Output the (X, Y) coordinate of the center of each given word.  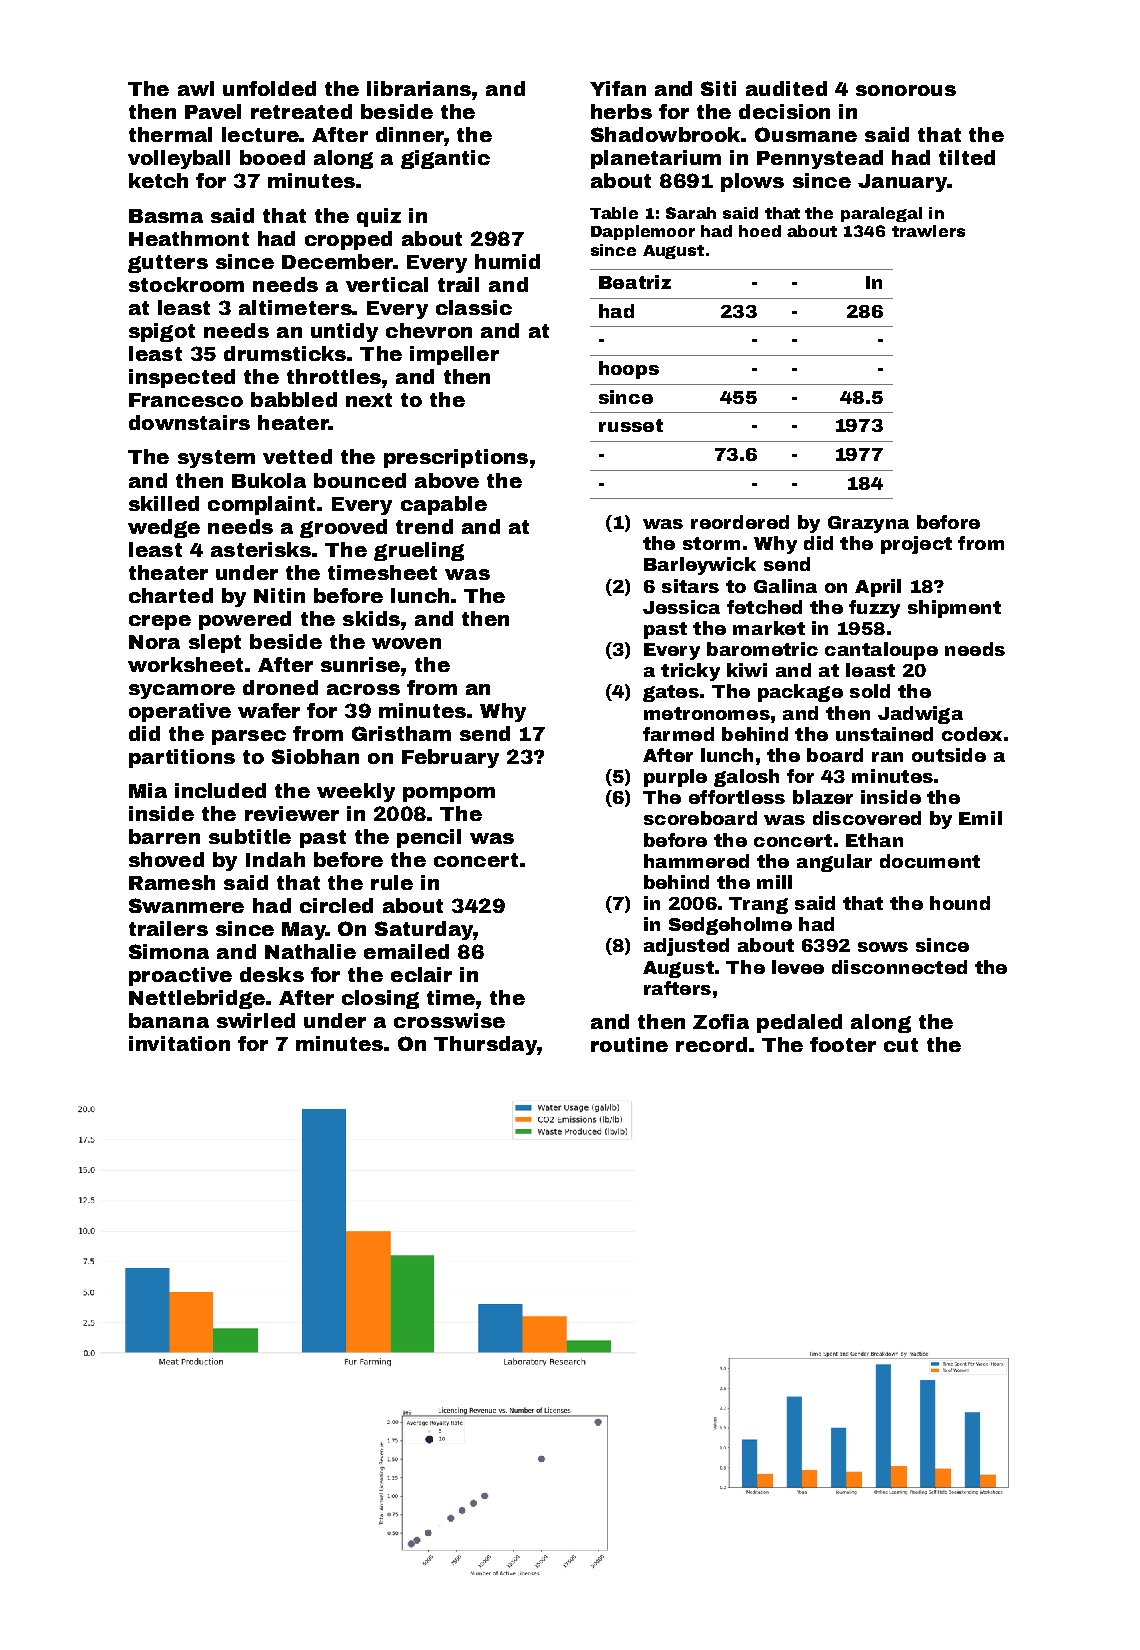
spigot (162, 332)
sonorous (906, 90)
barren (164, 836)
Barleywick (700, 566)
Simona (169, 951)
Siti (718, 88)
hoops (629, 370)
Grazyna (868, 524)
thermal (170, 134)
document (930, 861)
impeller (454, 355)
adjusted (686, 947)
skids (371, 618)
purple (675, 778)
